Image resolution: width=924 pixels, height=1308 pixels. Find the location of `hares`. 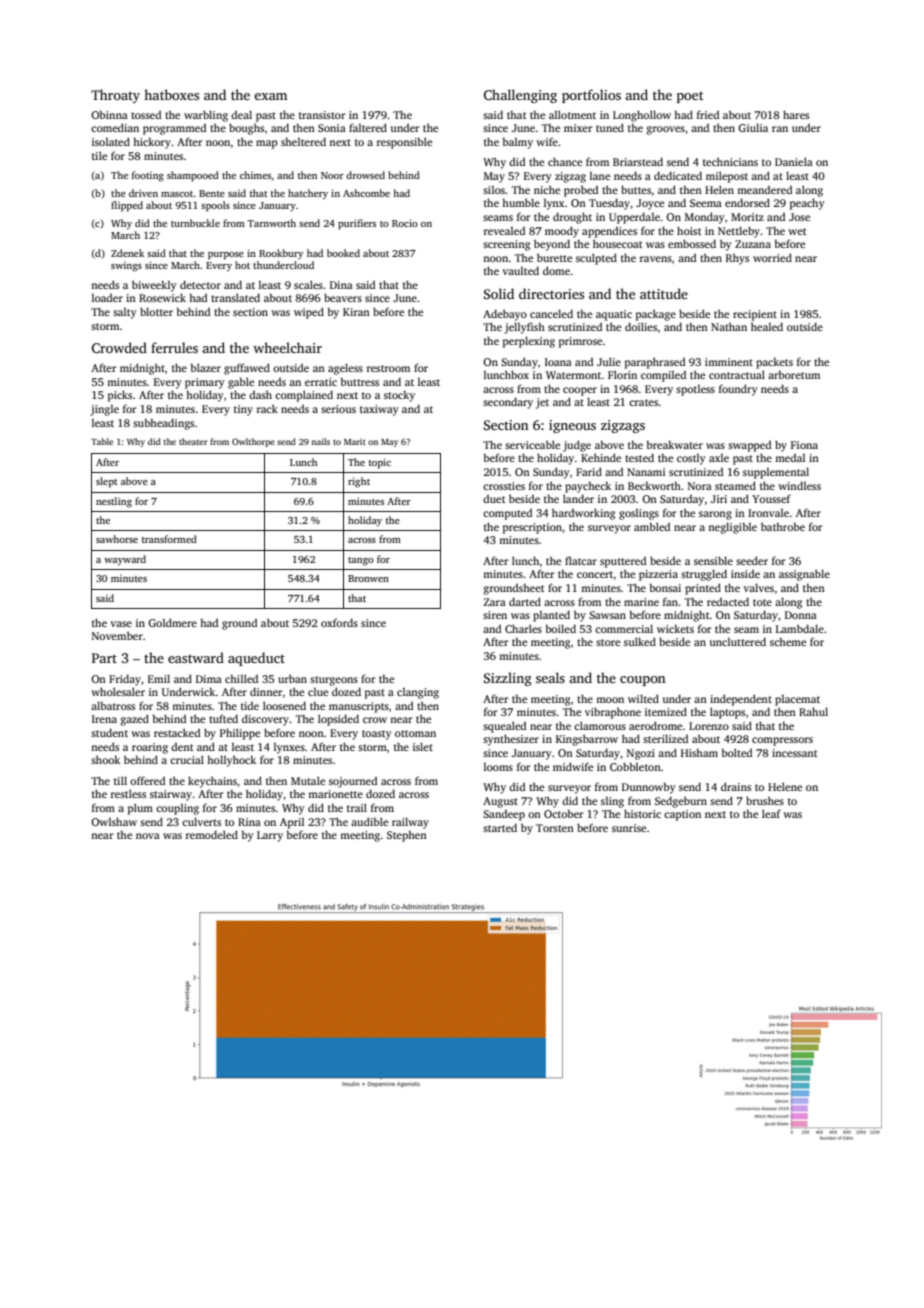

hares is located at coordinates (796, 114).
